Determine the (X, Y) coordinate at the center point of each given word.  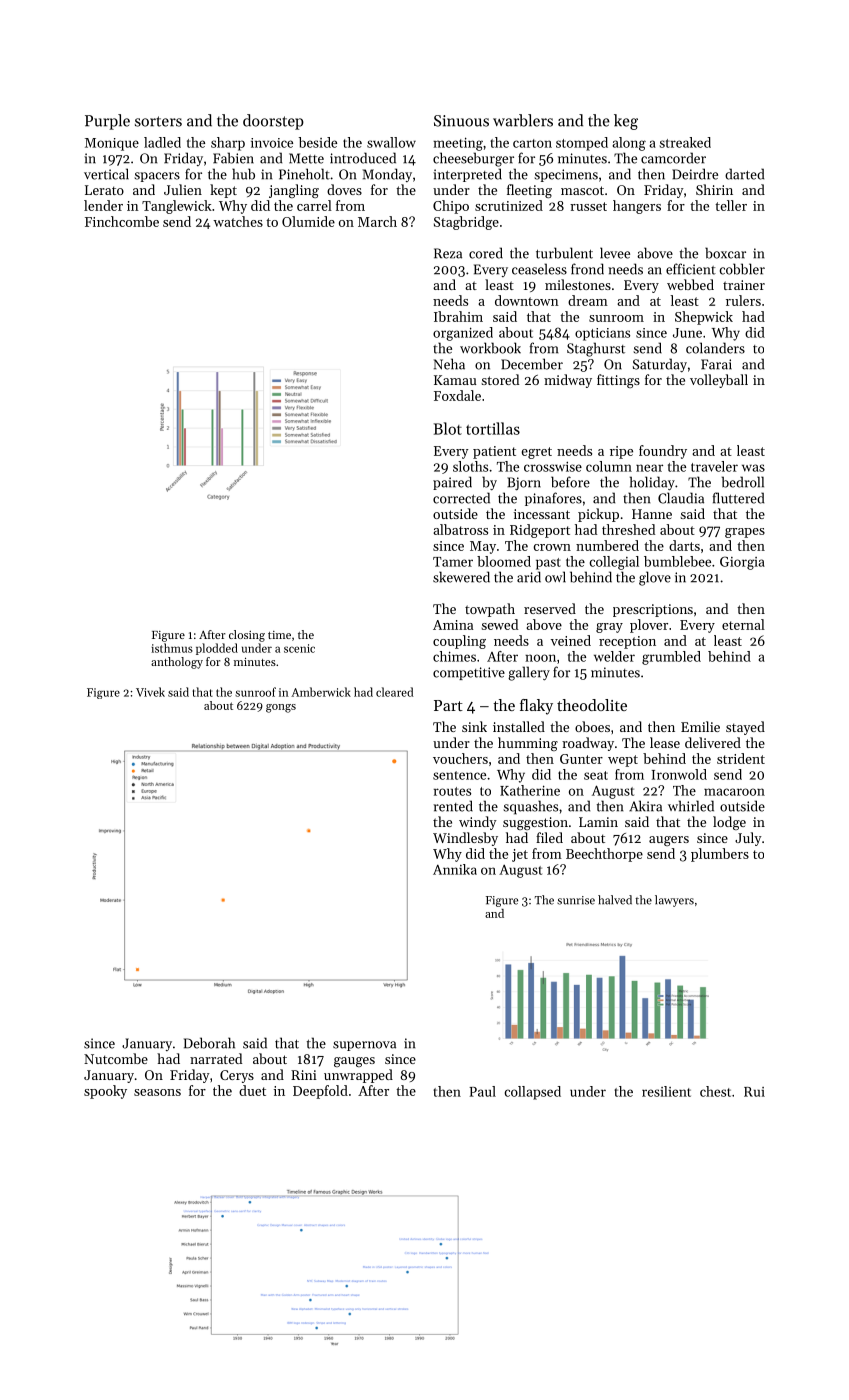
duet (252, 1090)
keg (626, 122)
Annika (455, 869)
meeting (458, 144)
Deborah (209, 1043)
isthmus (172, 648)
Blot (448, 428)
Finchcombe (122, 221)
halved (615, 900)
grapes (745, 533)
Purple (107, 122)
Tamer (453, 562)
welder (614, 656)
